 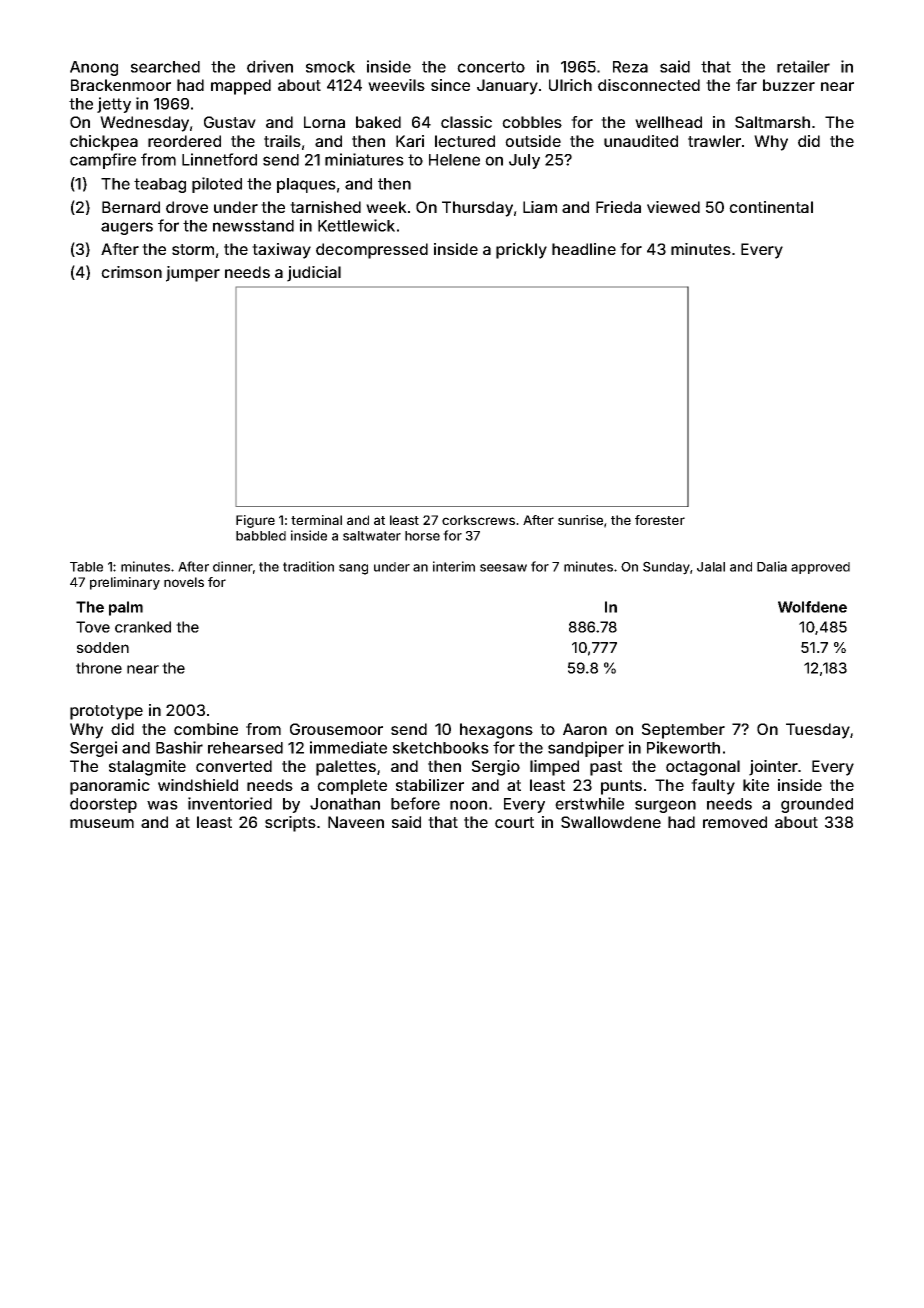 I want to click on Dalia, so click(x=772, y=566).
